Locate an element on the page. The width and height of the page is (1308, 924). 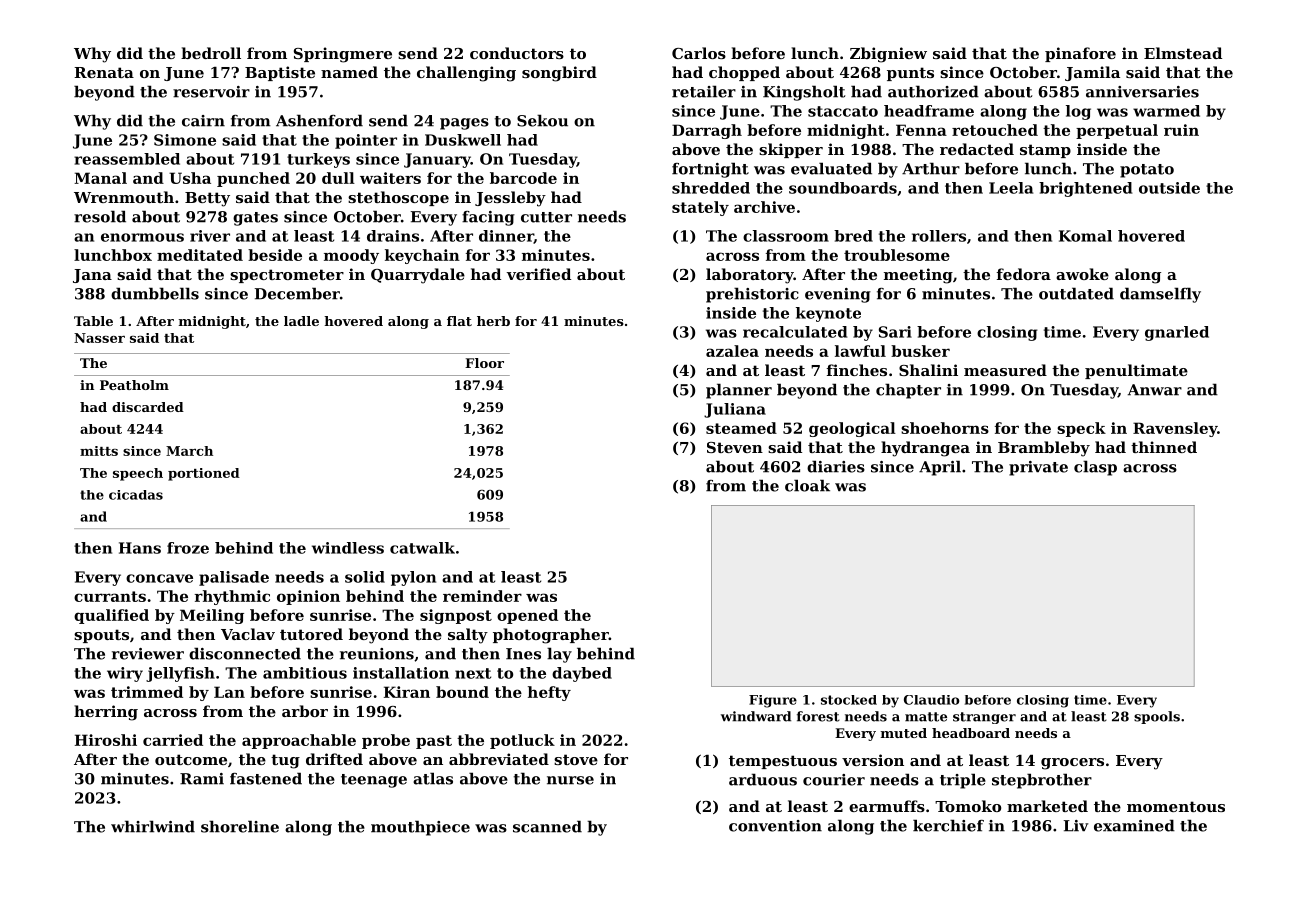
Elmstead is located at coordinates (1183, 53).
